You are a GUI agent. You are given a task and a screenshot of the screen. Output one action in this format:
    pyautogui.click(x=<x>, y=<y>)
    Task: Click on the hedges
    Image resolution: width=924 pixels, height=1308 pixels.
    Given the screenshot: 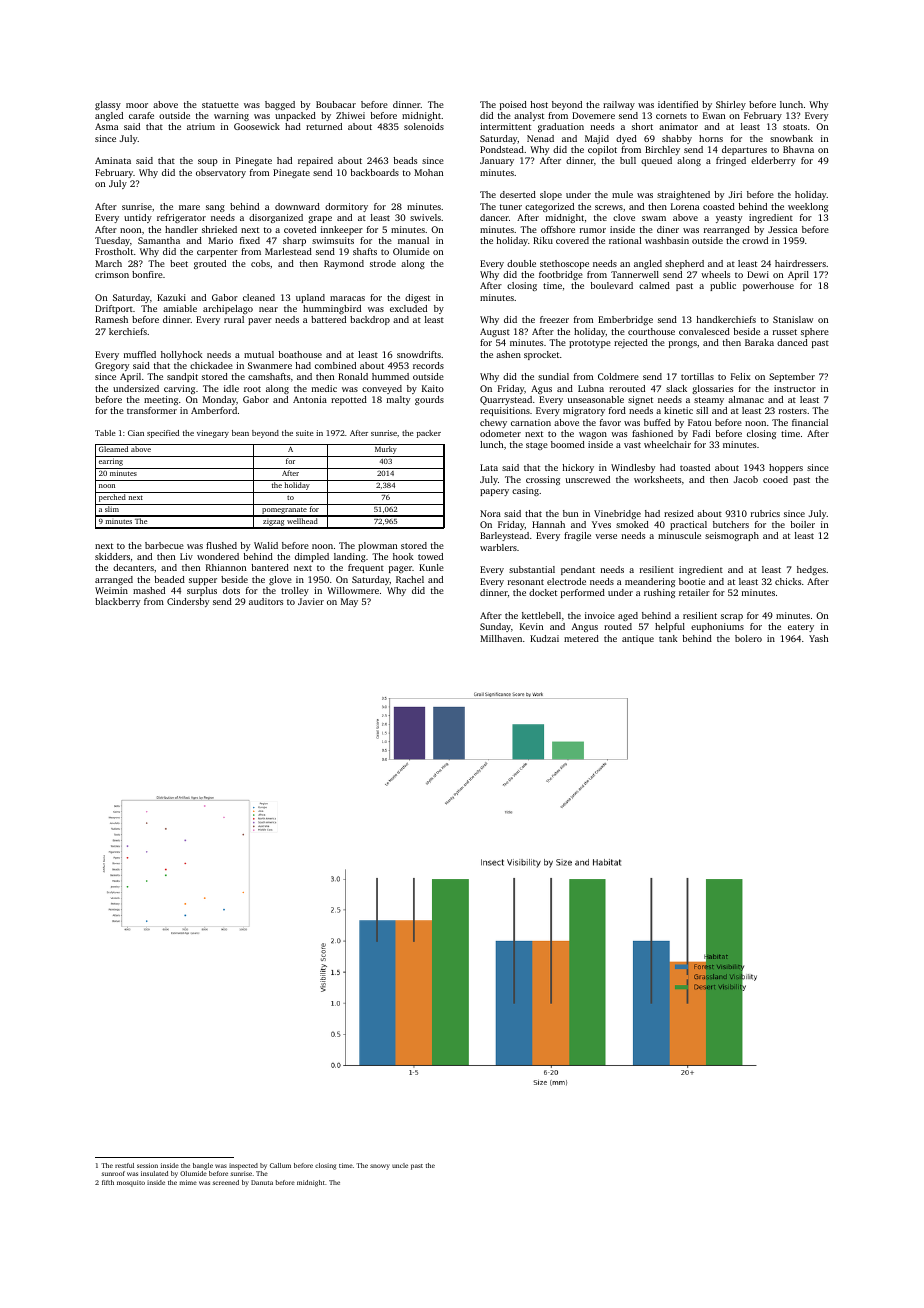 What is the action you would take?
    pyautogui.click(x=811, y=570)
